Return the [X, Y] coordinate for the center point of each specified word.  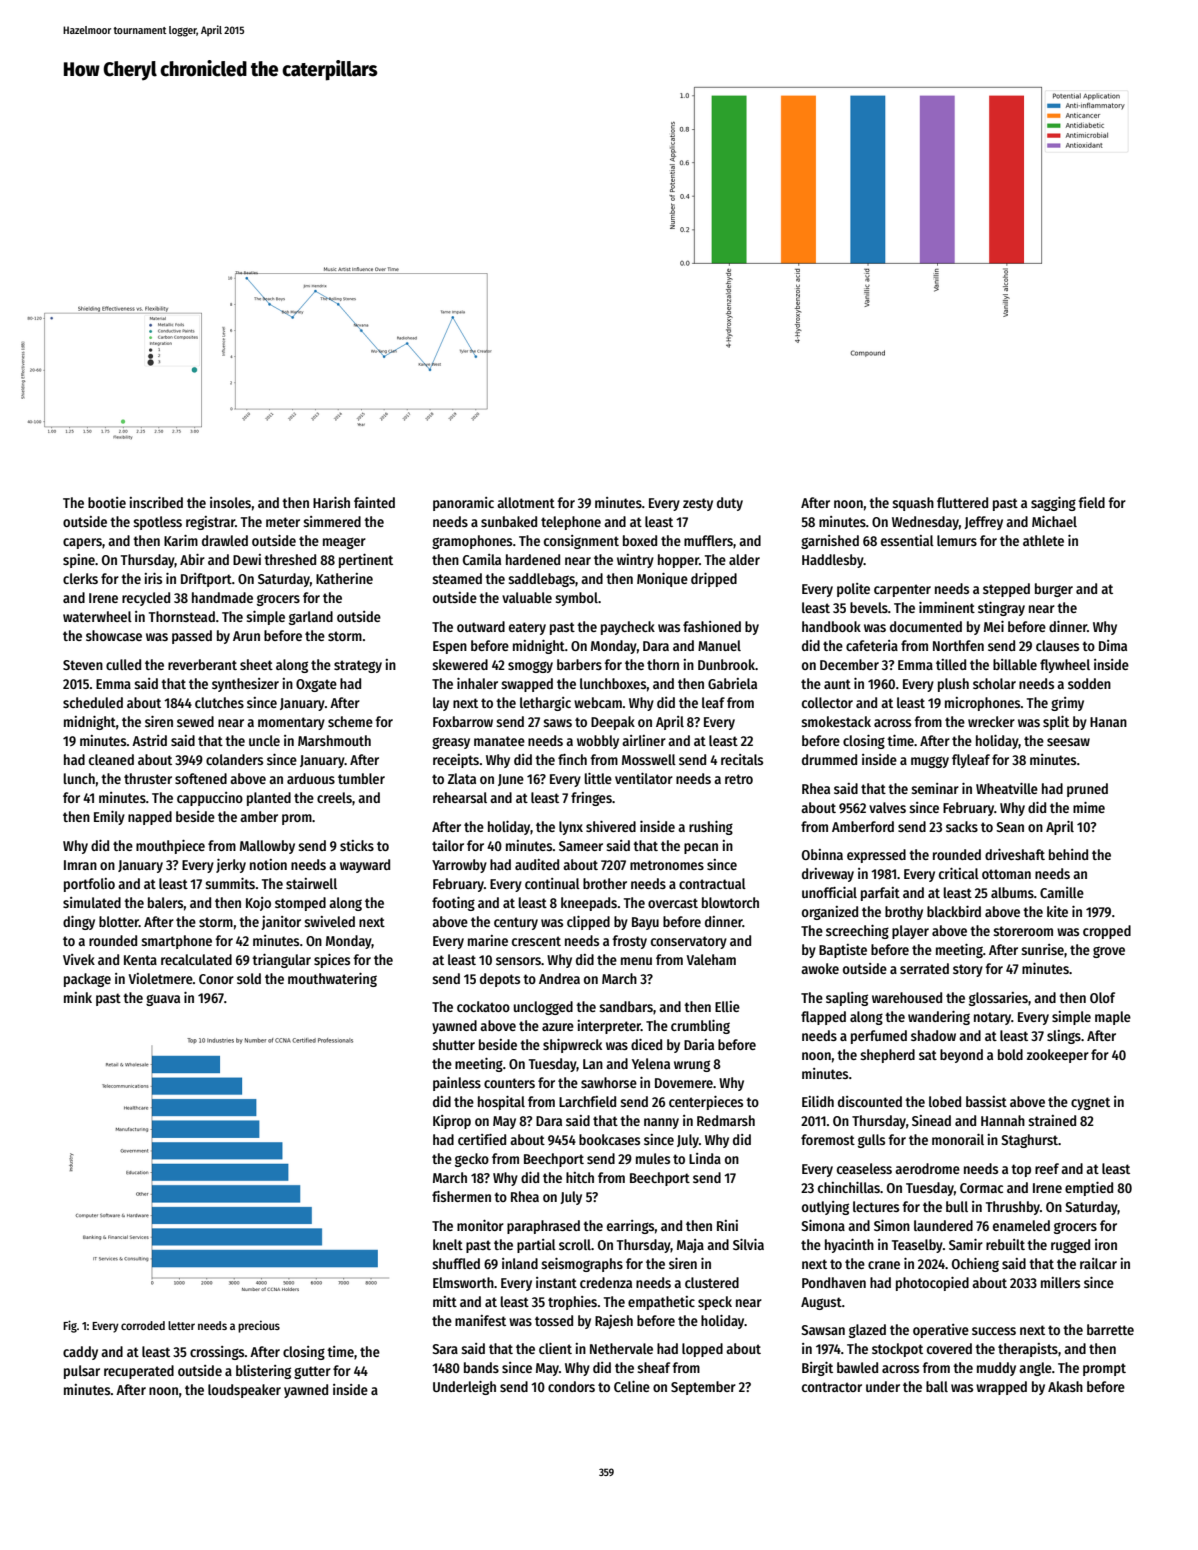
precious [259, 1326]
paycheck [628, 628]
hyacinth [849, 1246]
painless [457, 1084]
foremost [828, 1139]
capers [82, 543]
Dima [1113, 645]
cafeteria [872, 645]
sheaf [653, 1367]
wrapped [1001, 1388]
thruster [148, 778]
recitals [742, 759]
